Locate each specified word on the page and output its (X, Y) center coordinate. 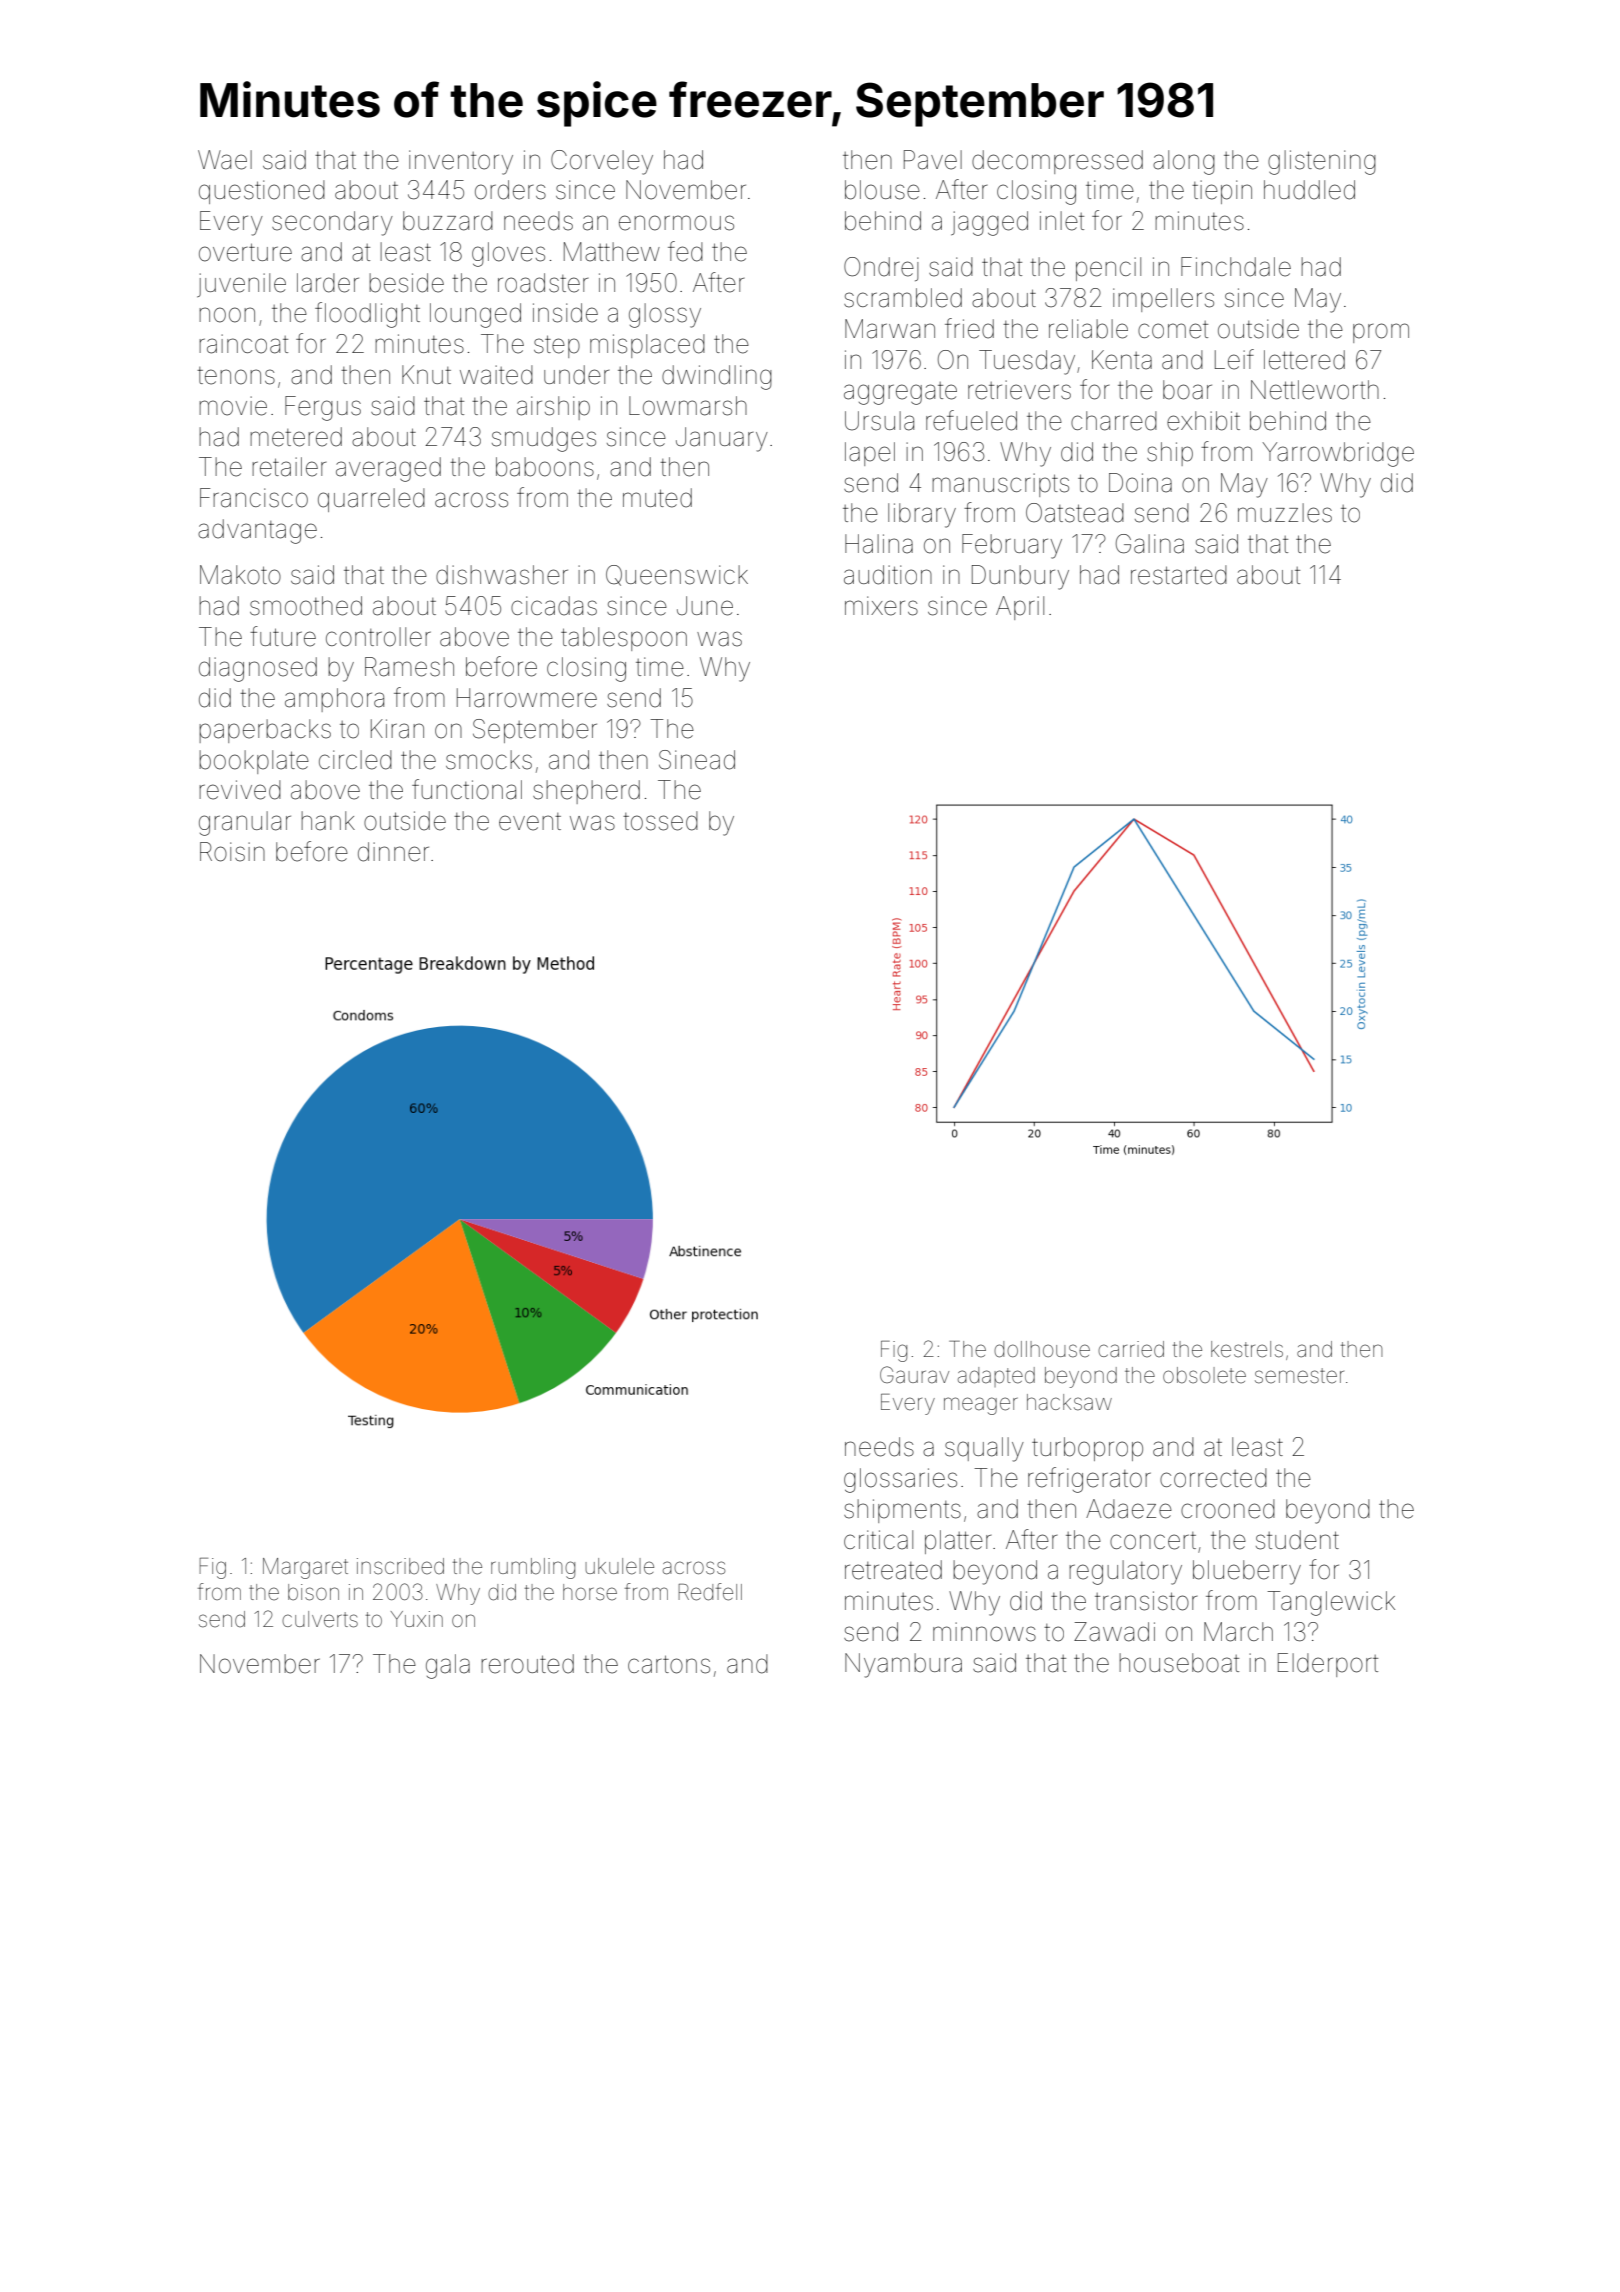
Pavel (933, 160)
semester (1299, 1376)
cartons (669, 1664)
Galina (1150, 544)
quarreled (371, 500)
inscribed (400, 1566)
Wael (225, 160)
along (1184, 162)
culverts (320, 1619)
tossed (660, 821)
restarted (1179, 575)
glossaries (900, 1480)
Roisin (232, 852)
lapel (870, 454)
